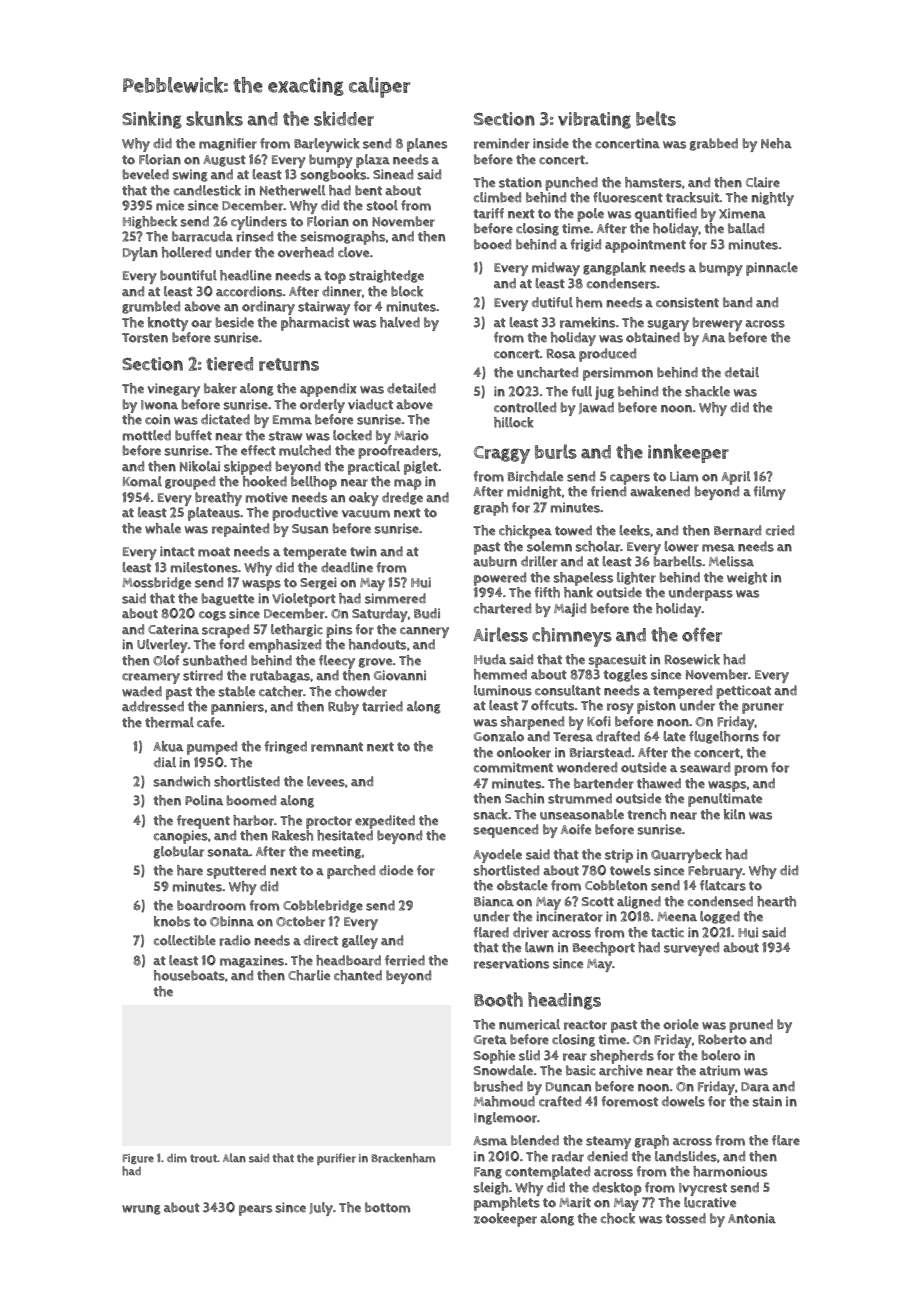 The width and height of the image is (924, 1308). I want to click on climbed, so click(497, 197).
